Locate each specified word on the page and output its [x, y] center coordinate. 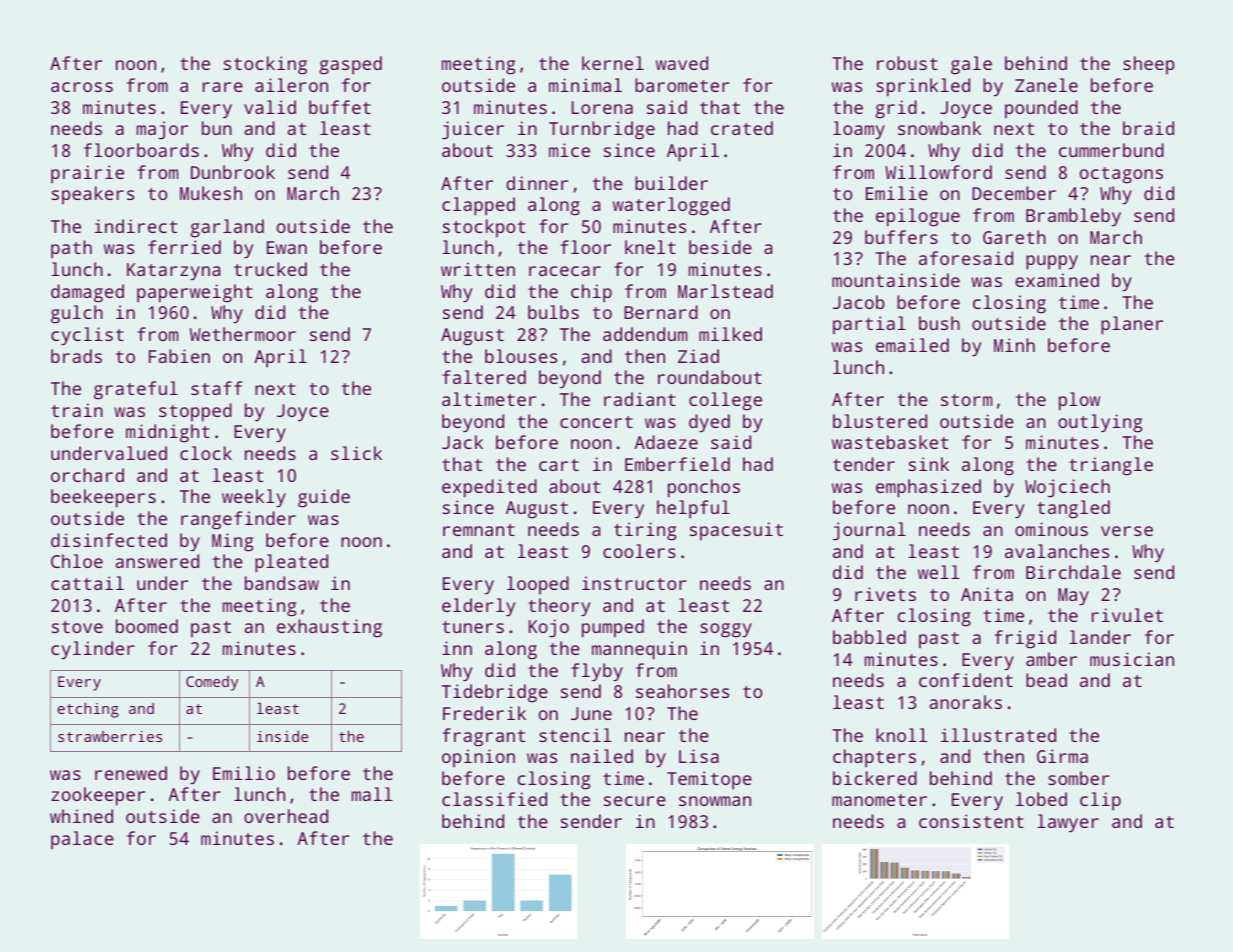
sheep [1149, 65]
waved [682, 63]
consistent [971, 821]
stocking [265, 65]
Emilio [244, 773]
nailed [602, 756]
